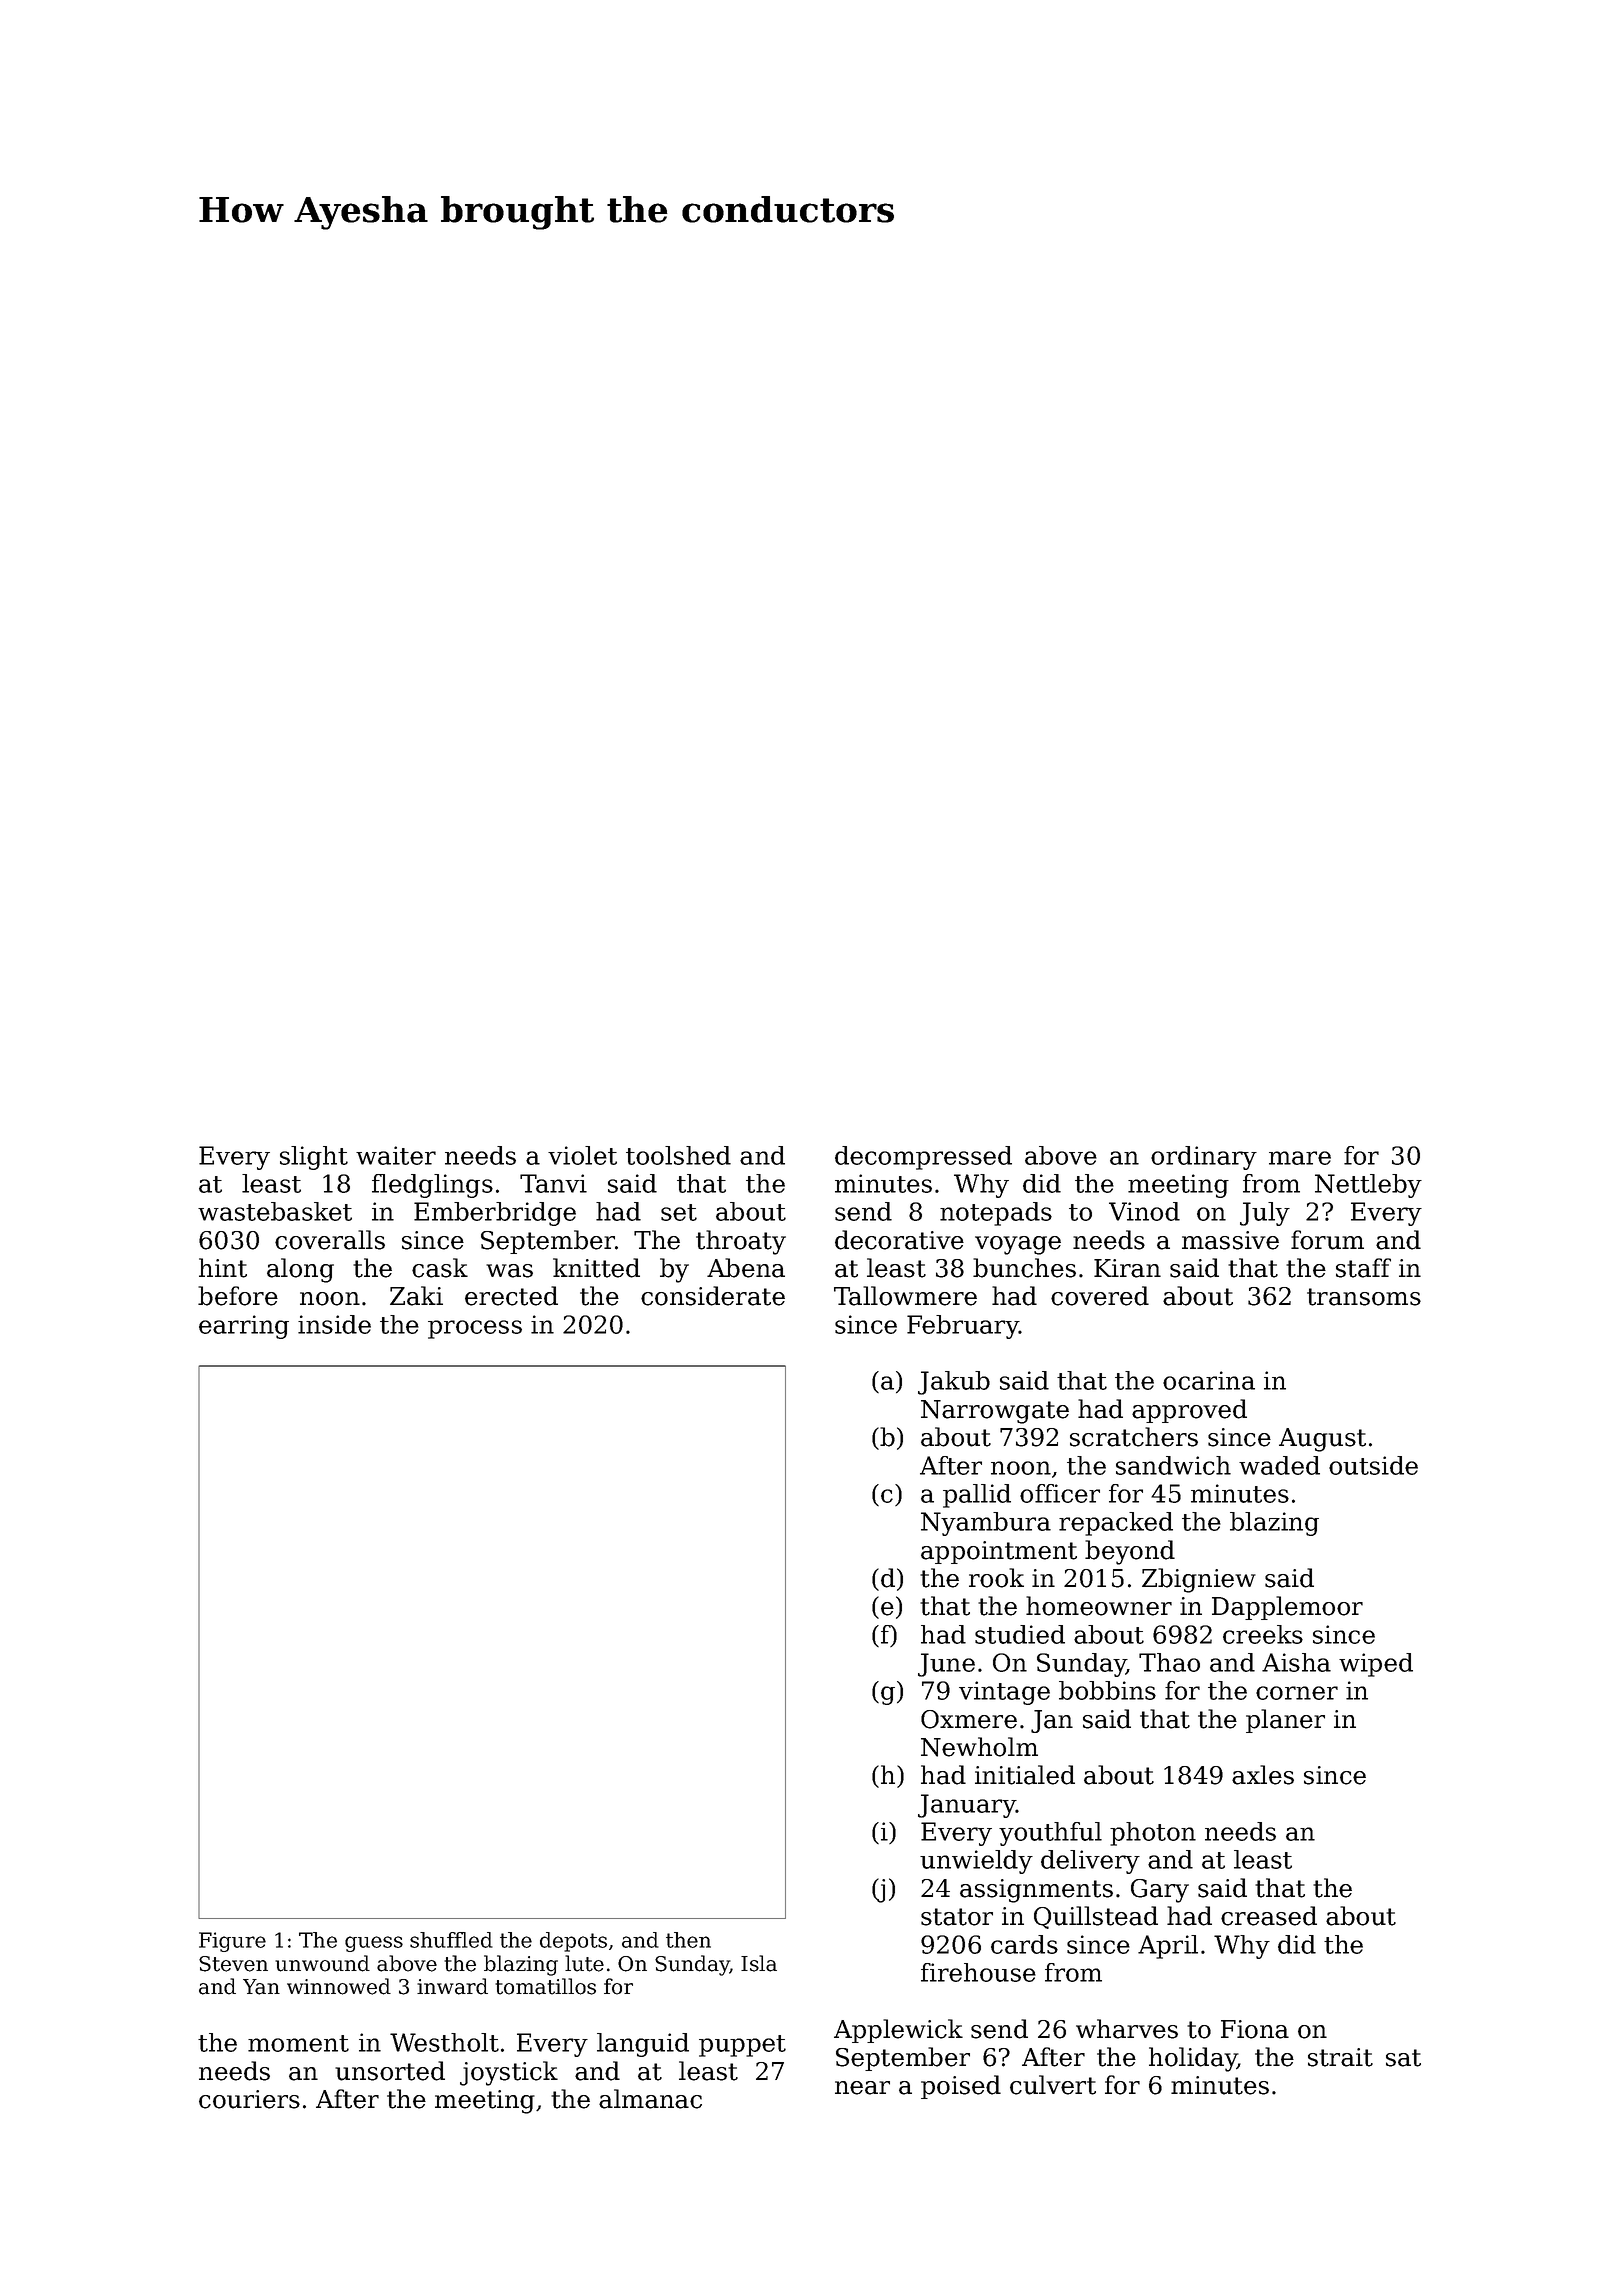 This document has height=2292, width=1620. I want to click on Dapplemoor, so click(1287, 1608).
